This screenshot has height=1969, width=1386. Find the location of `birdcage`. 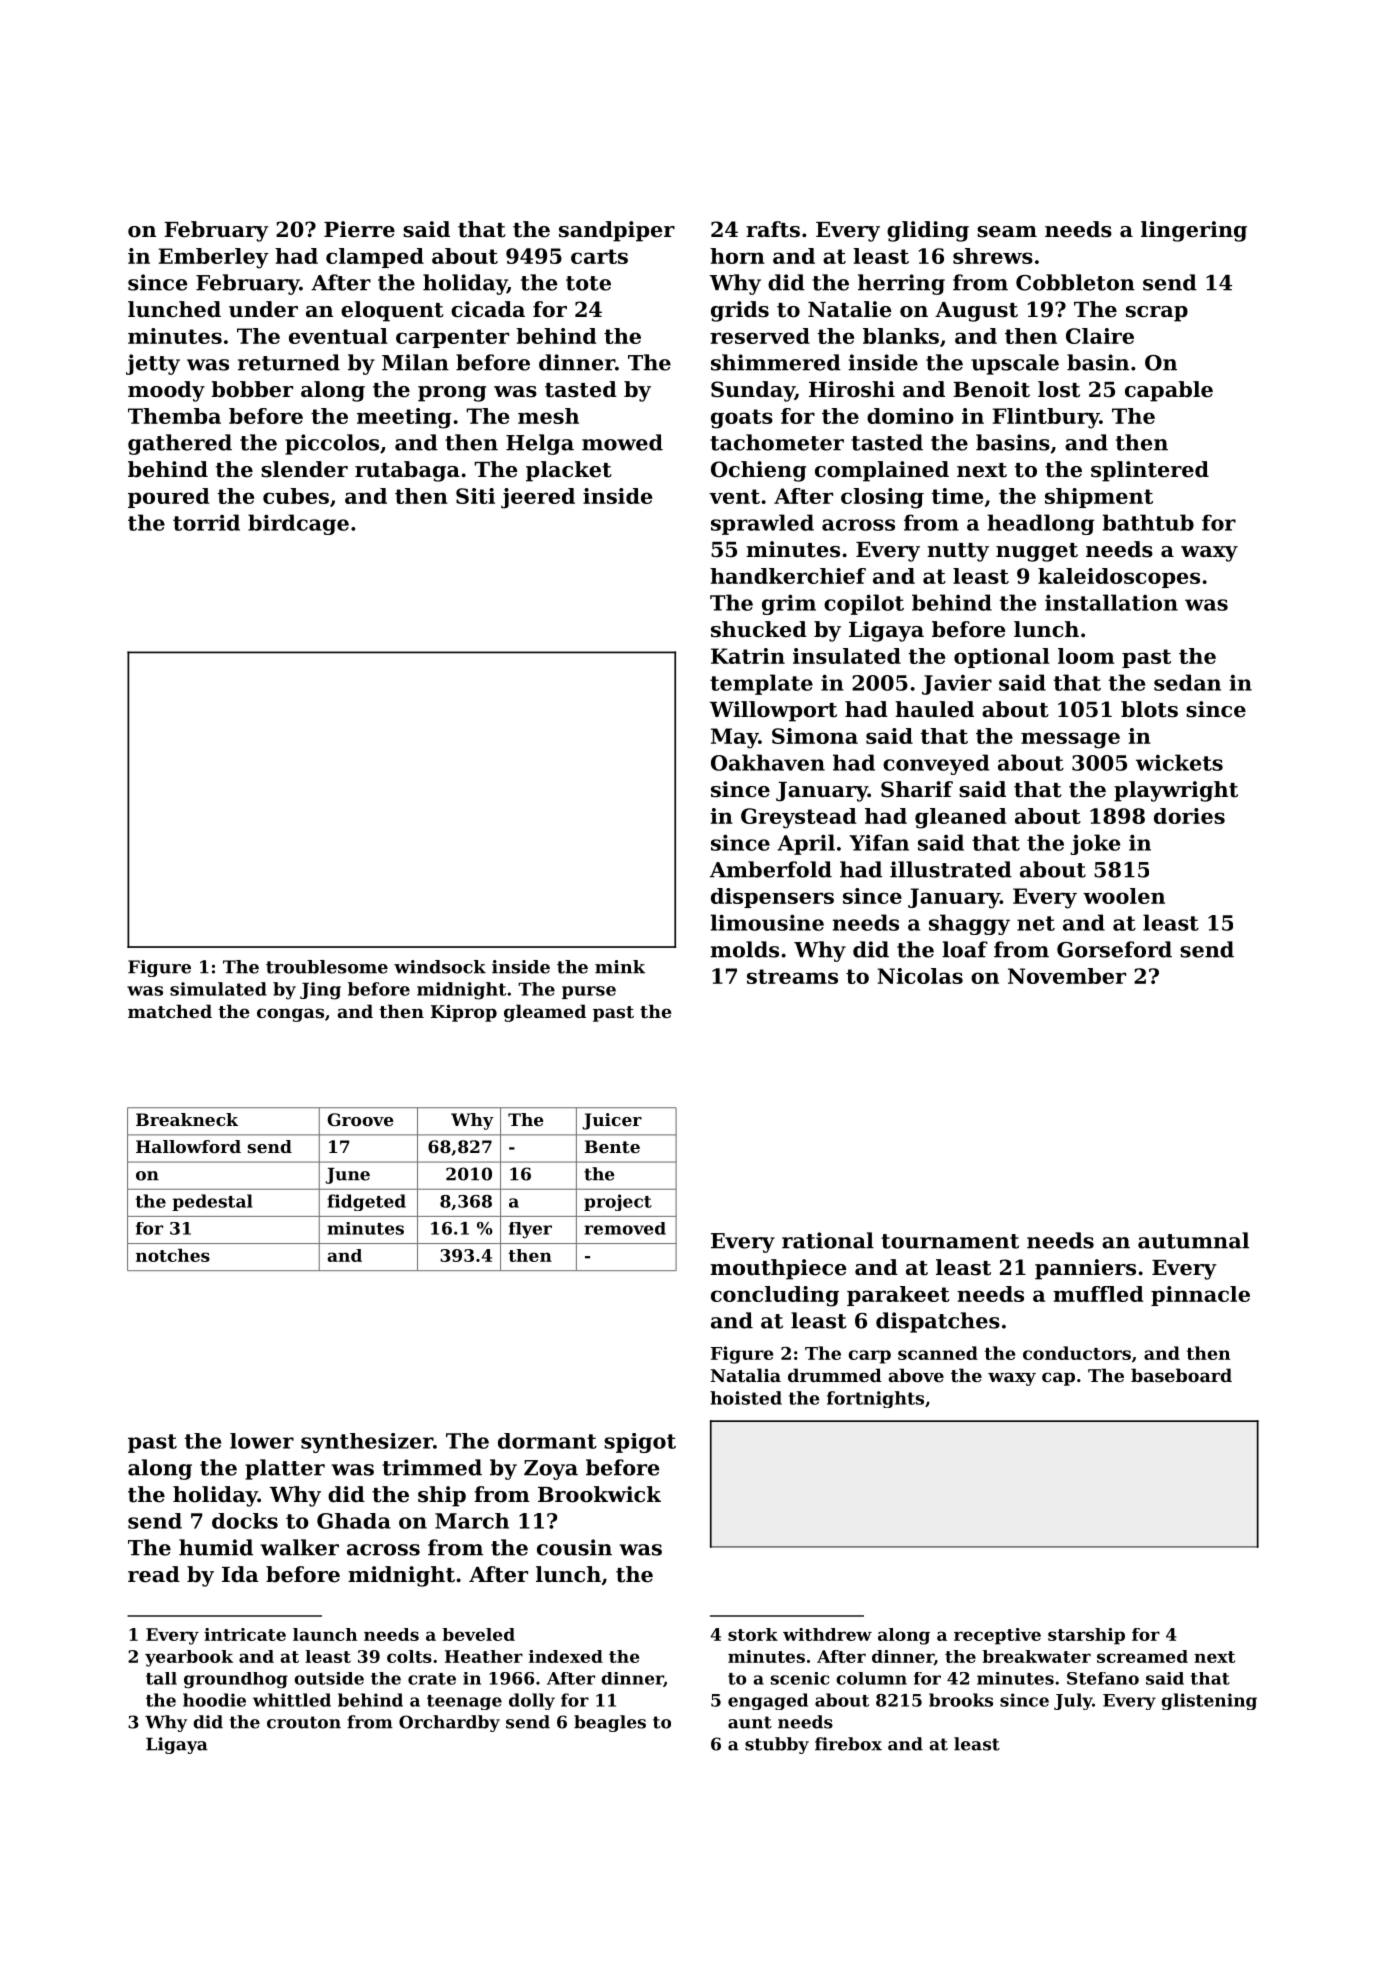

birdcage is located at coordinates (298, 524).
